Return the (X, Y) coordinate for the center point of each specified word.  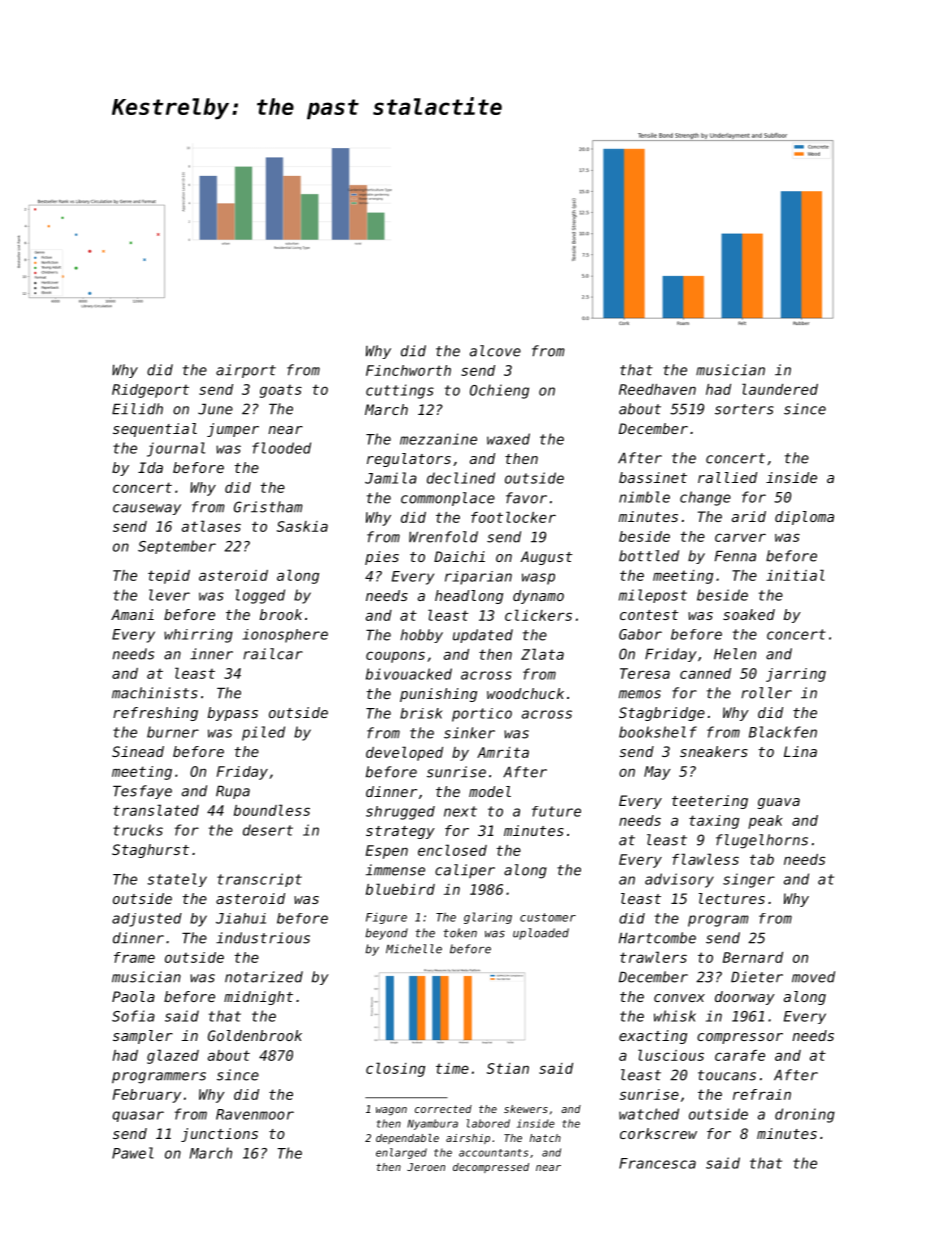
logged (260, 596)
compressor (740, 1038)
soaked (749, 614)
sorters (744, 409)
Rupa (233, 792)
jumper (233, 430)
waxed (508, 439)
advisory (679, 880)
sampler (143, 1037)
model (490, 791)
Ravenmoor (255, 1114)
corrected (443, 1109)
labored (488, 1123)
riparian (478, 578)
